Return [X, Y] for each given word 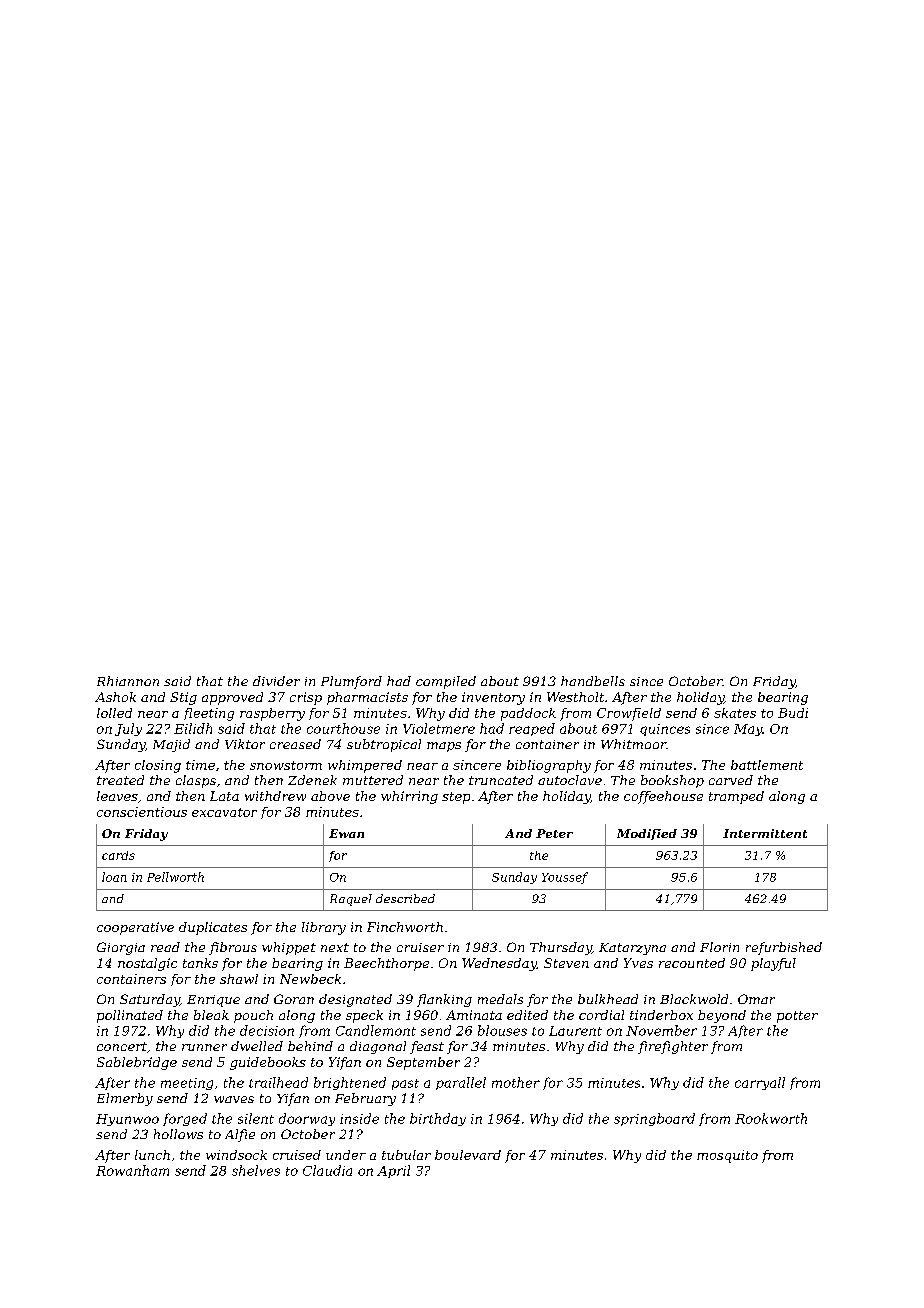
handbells [593, 681]
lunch [152, 1155]
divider [276, 681]
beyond [722, 1016]
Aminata [474, 1015]
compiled [446, 682]
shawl [239, 979]
